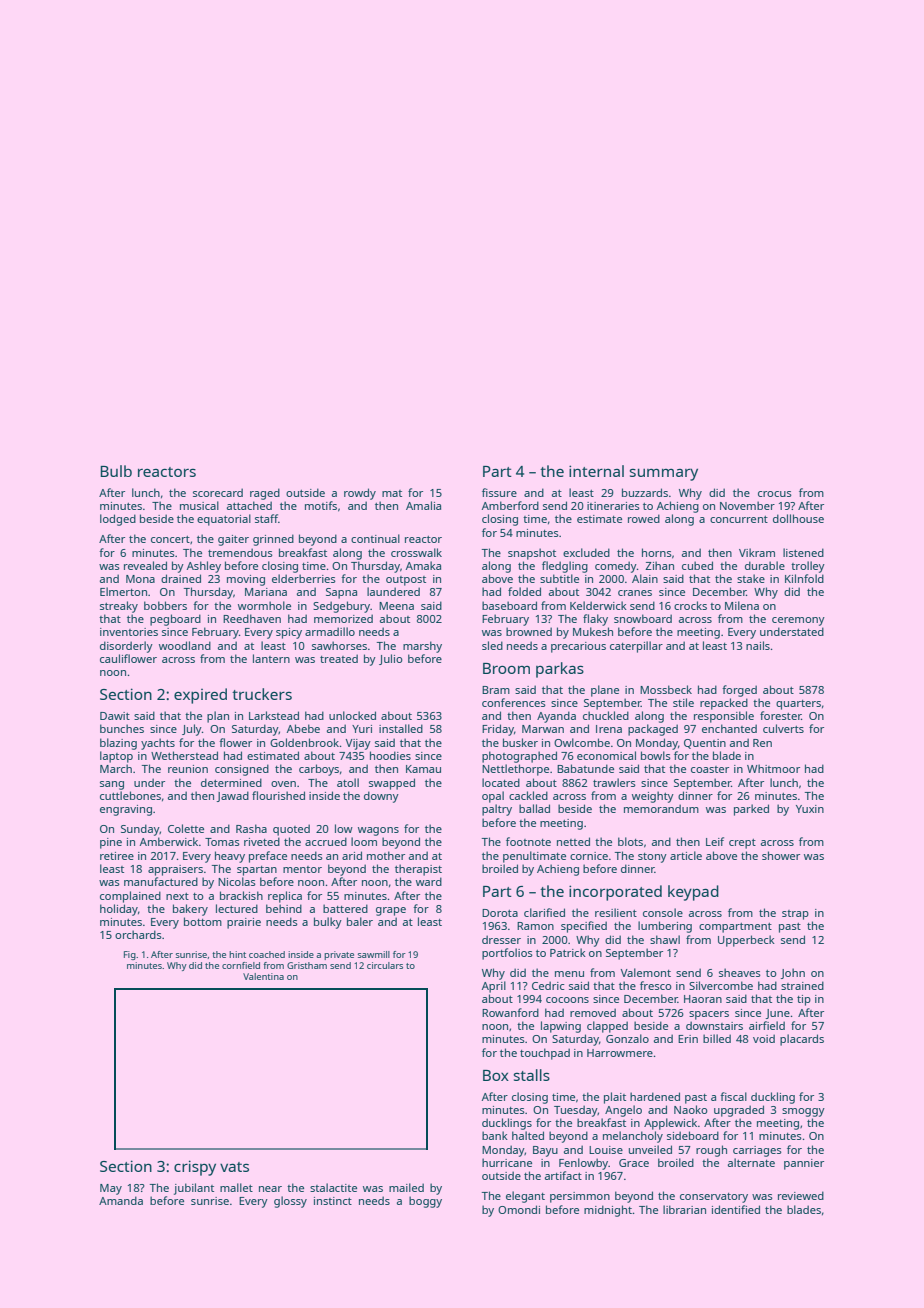 The width and height of the page is (924, 1308). Describe the element at coordinates (126, 647) in the page. I see `disorderly` at that location.
